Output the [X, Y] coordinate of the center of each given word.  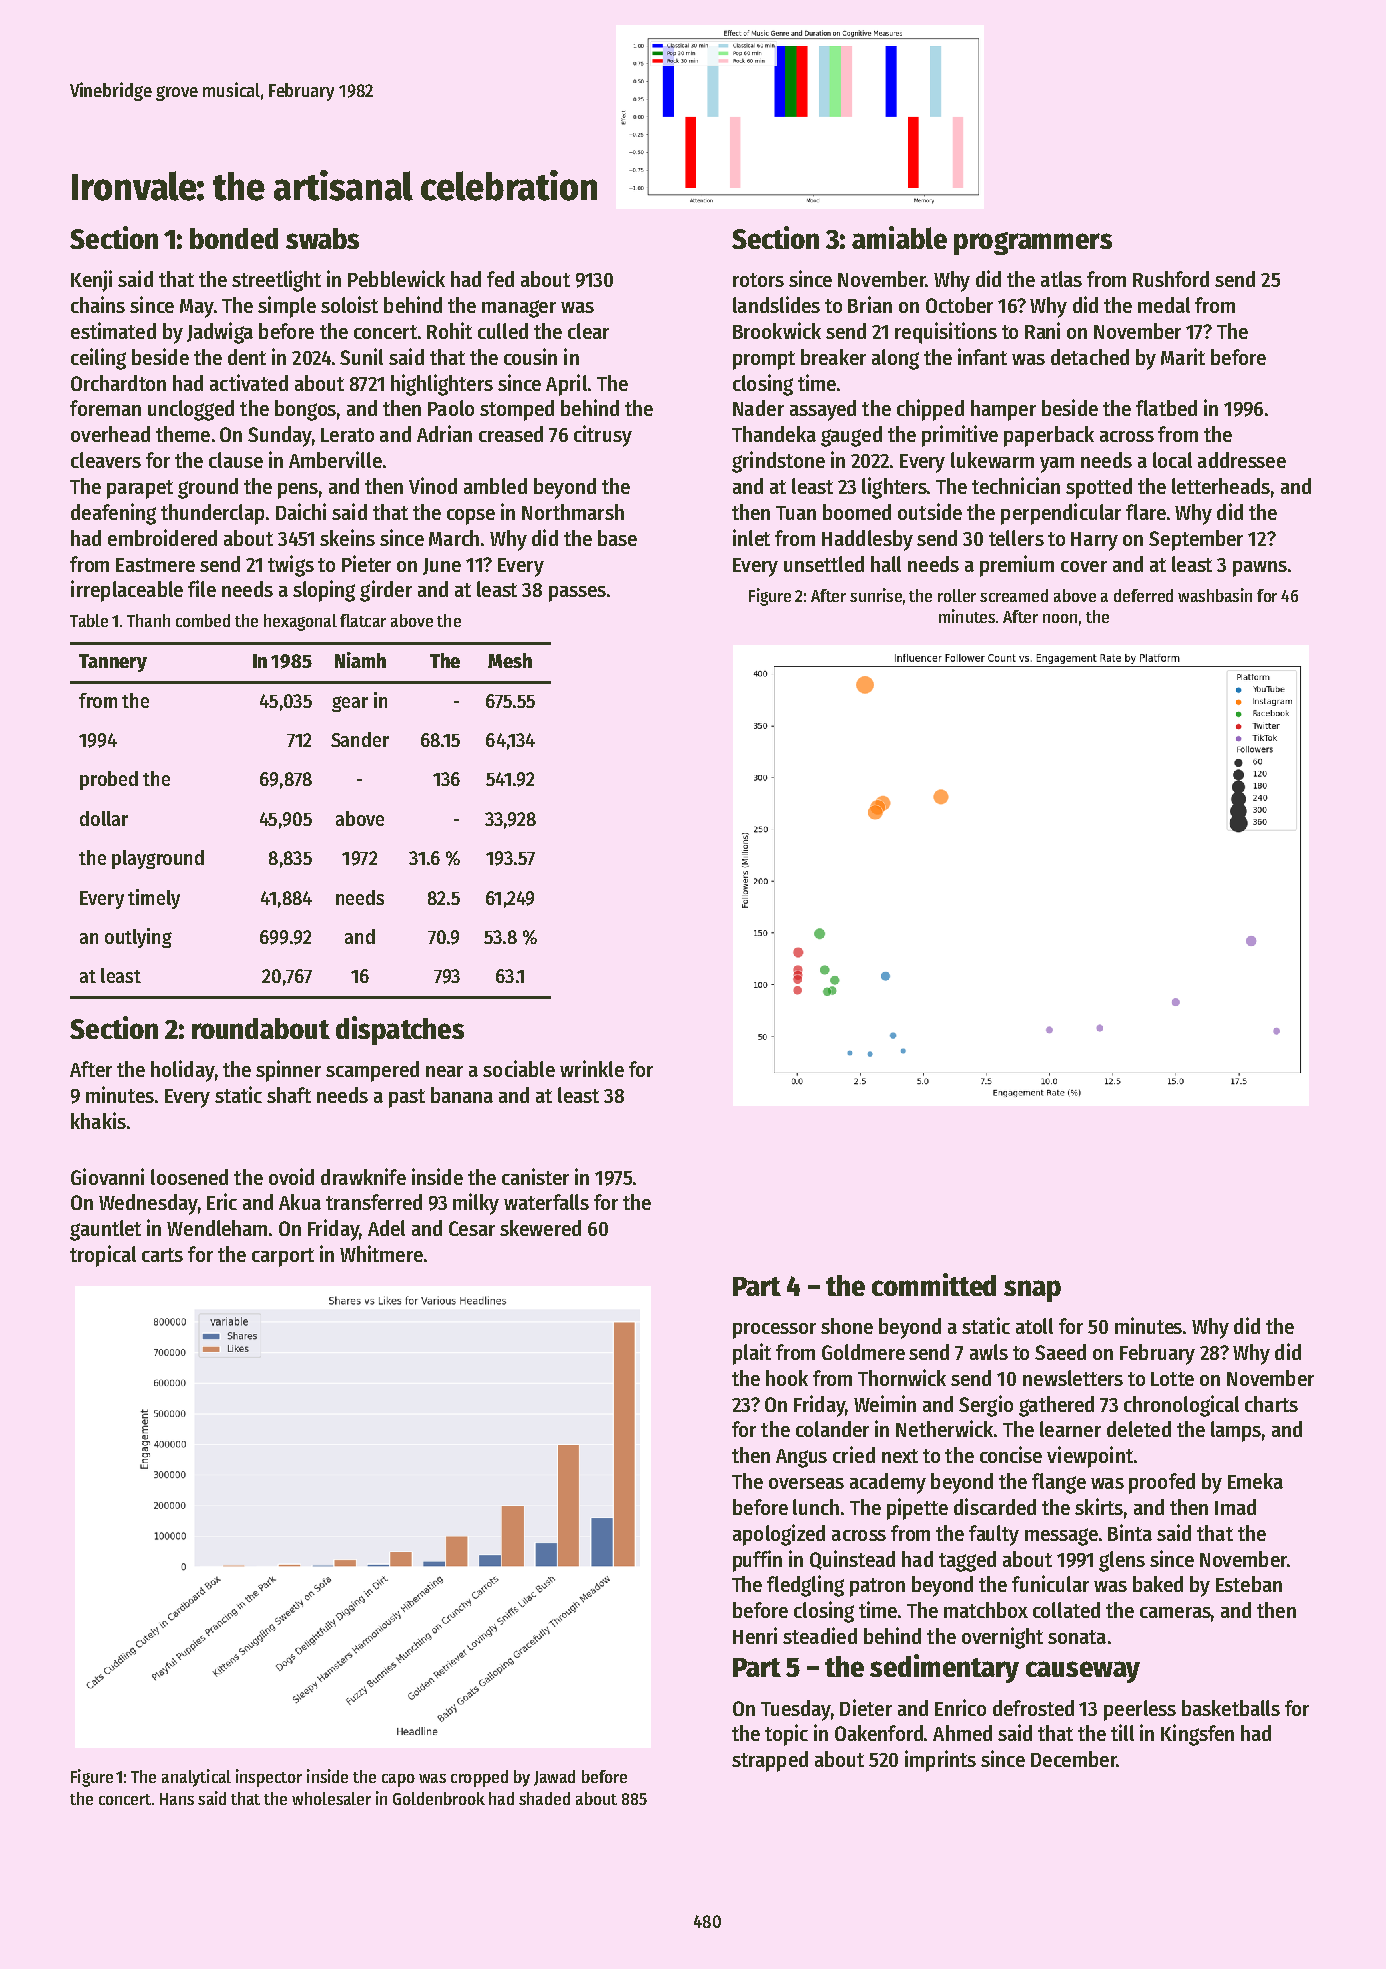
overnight [1002, 1638]
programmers [1033, 243]
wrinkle [592, 1068]
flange [1059, 1483]
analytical [196, 1778]
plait [752, 1354]
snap [1032, 1291]
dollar [104, 818]
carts [162, 1255]
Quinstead [852, 1560]
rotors [758, 280]
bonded [234, 238]
